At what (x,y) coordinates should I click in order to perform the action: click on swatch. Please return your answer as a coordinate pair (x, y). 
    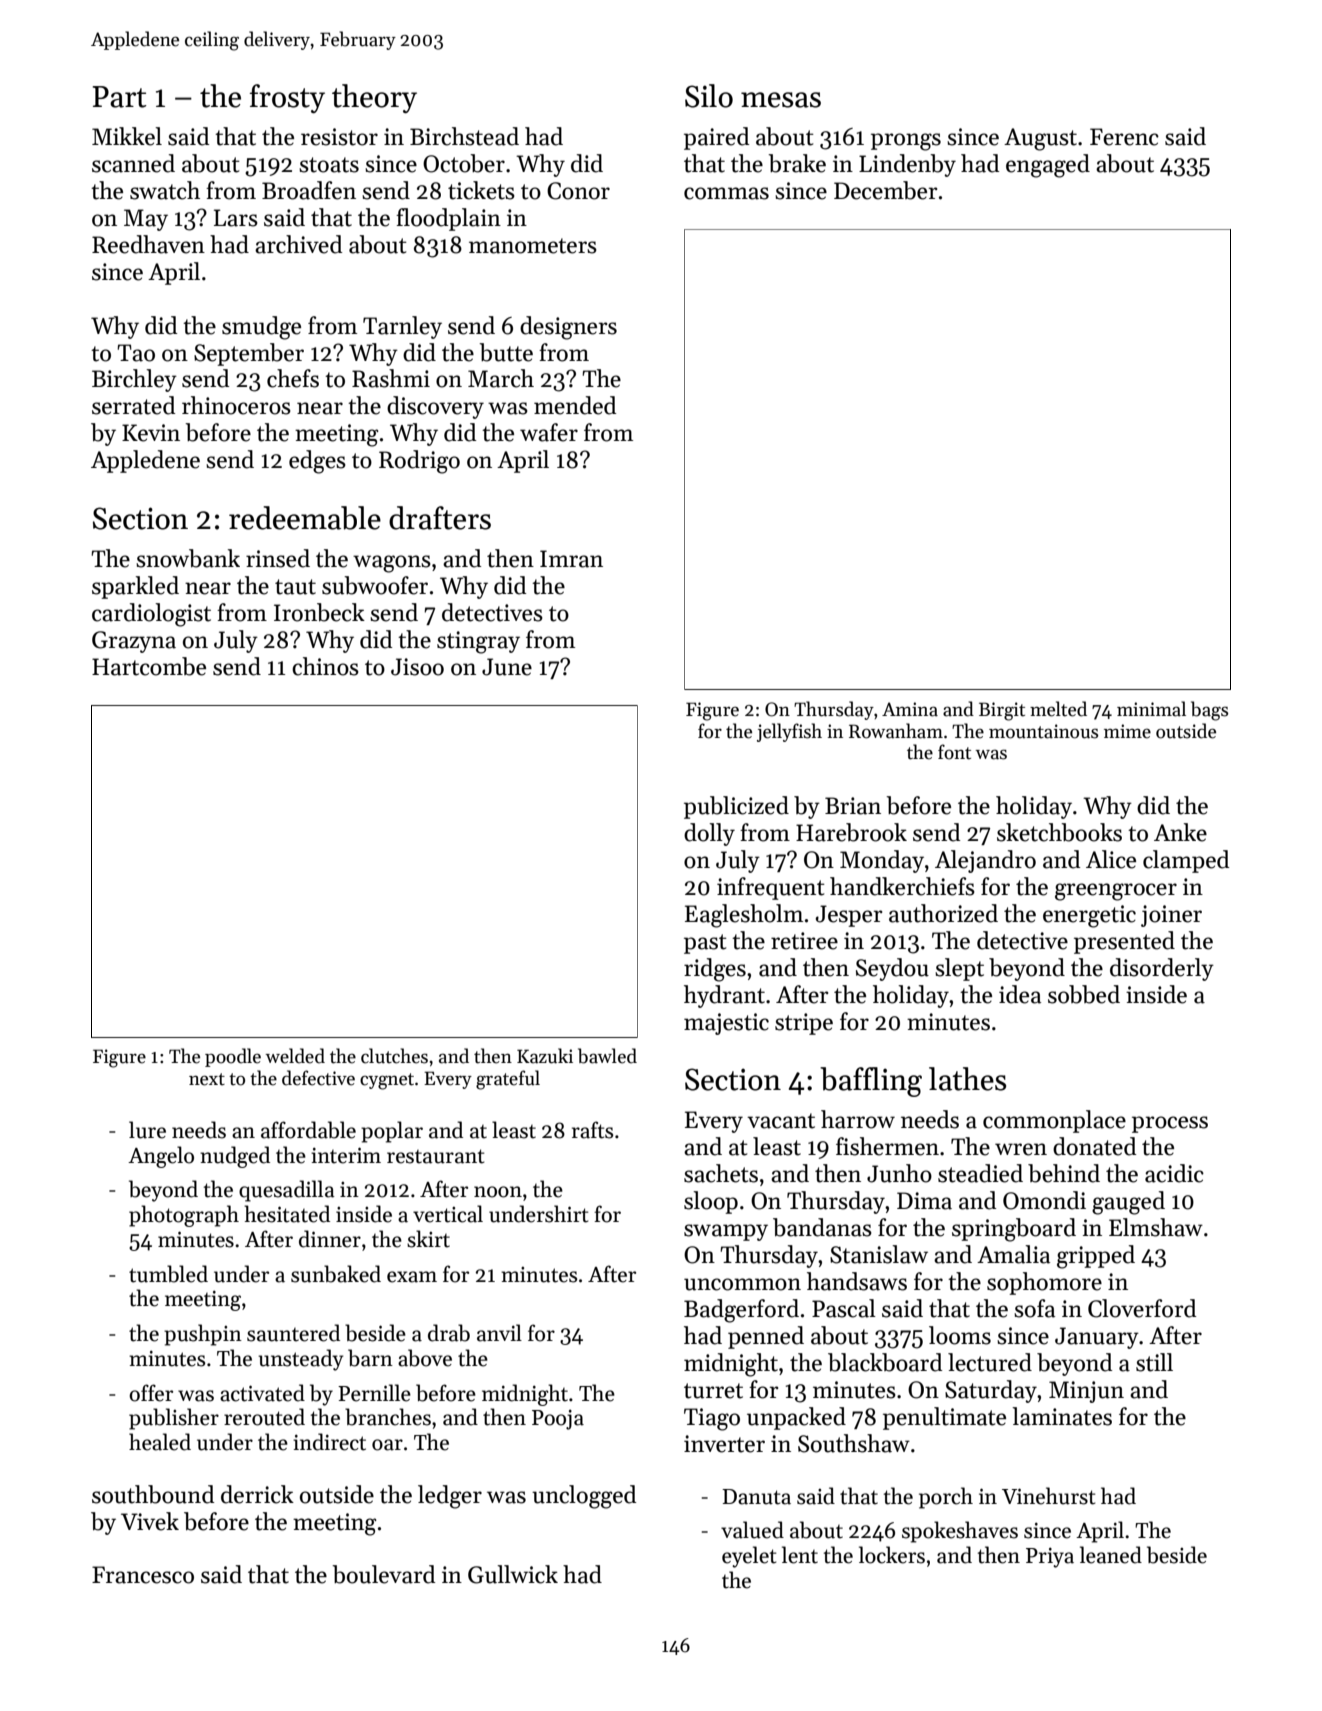
    Looking at the image, I should click on (165, 190).
